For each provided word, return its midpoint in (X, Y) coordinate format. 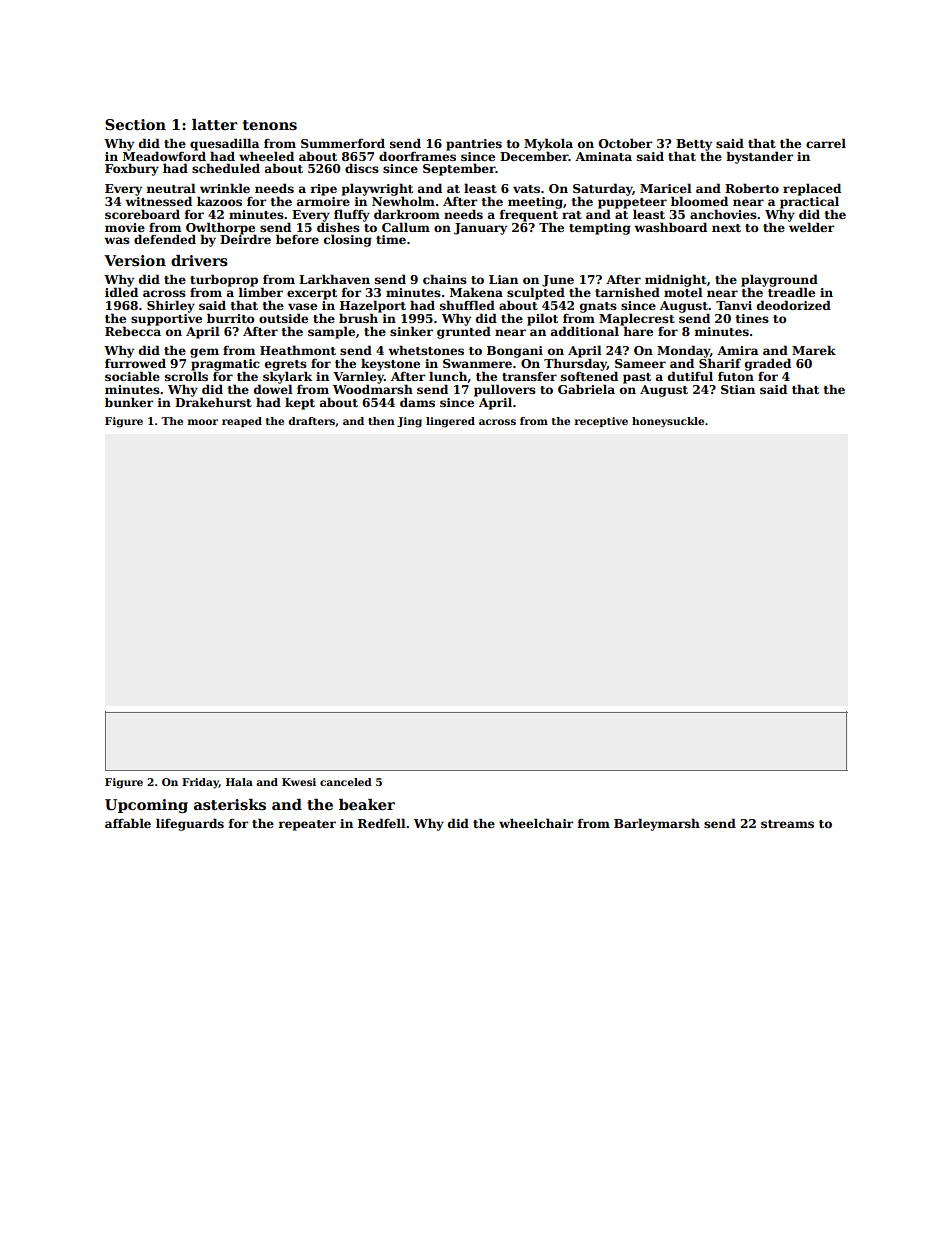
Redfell (382, 823)
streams (787, 824)
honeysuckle (668, 422)
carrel (826, 143)
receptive (601, 422)
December (534, 156)
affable (128, 823)
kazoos (219, 201)
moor (203, 422)
